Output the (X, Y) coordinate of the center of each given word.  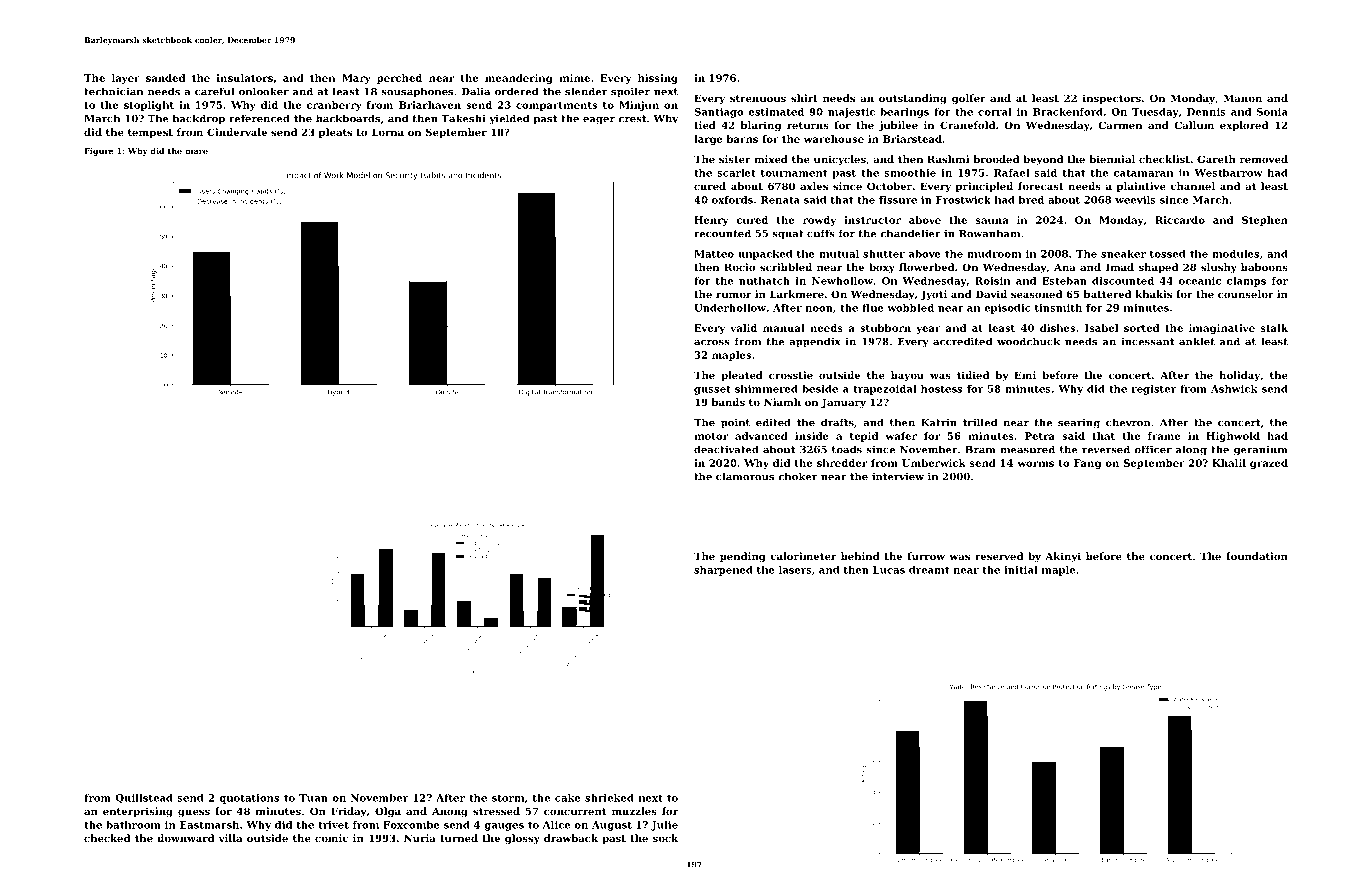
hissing (658, 79)
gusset (712, 390)
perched (399, 79)
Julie (664, 826)
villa (230, 838)
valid (743, 328)
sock (665, 838)
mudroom (994, 254)
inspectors (1112, 99)
